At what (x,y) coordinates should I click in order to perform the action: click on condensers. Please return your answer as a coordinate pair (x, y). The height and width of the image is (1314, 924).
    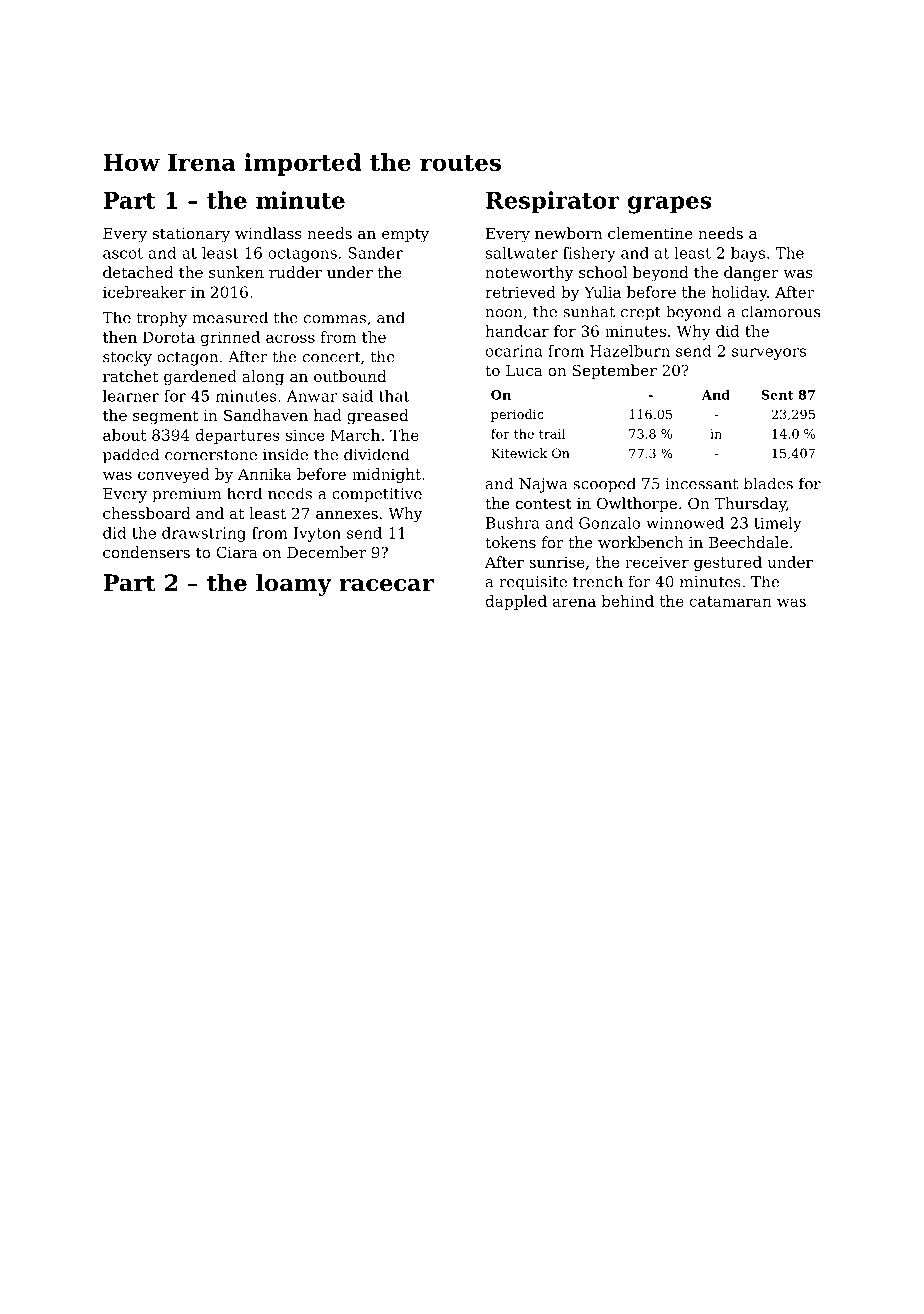
    Looking at the image, I should click on (146, 552).
